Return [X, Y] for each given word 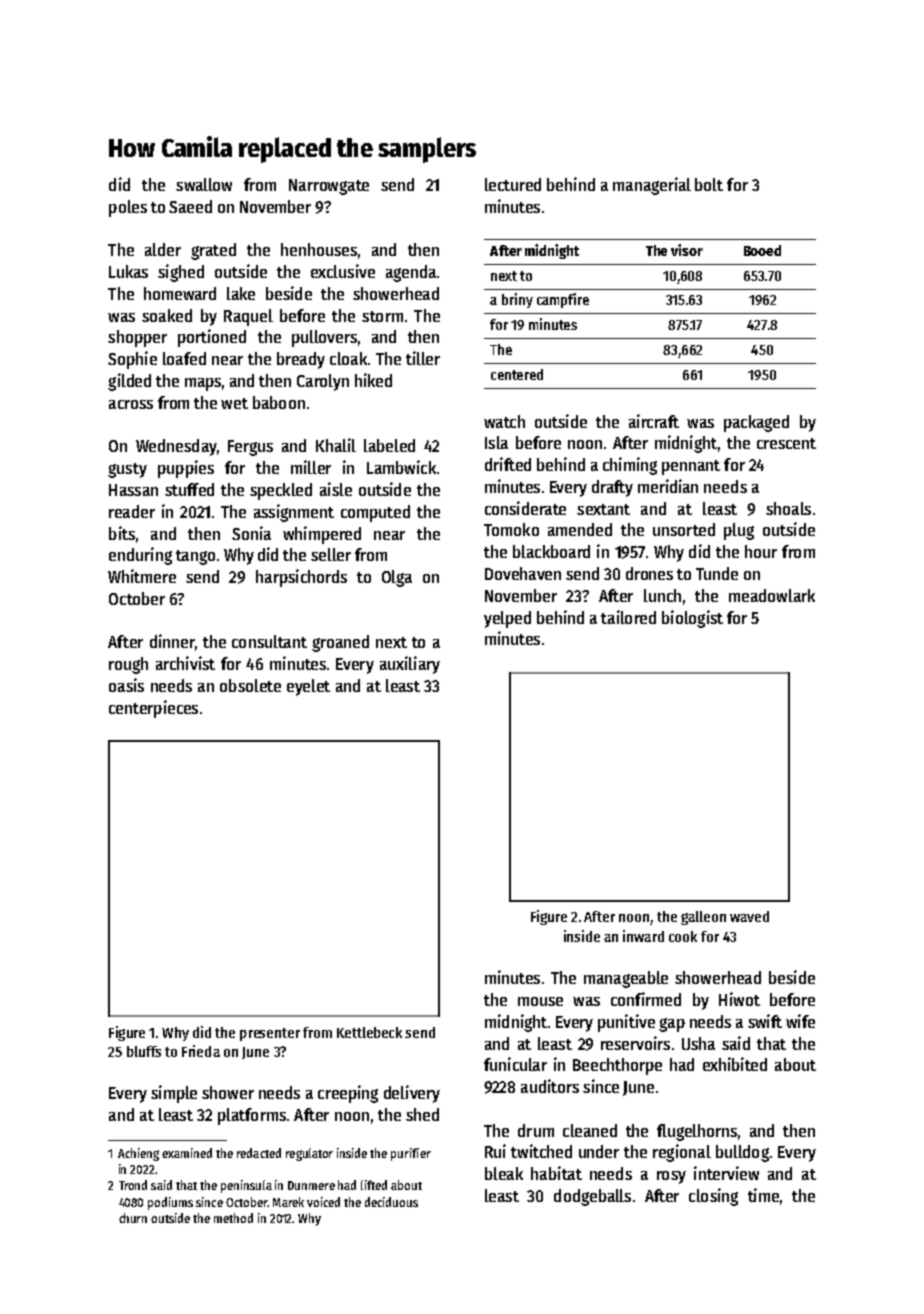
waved [749, 916]
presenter [270, 1034]
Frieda [201, 1051]
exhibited [735, 1064]
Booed [762, 250]
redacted [259, 1153]
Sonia [251, 533]
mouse [540, 1001]
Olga [397, 578]
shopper [137, 338]
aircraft [654, 421]
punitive [626, 1023]
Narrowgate [329, 187]
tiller [423, 358]
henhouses [319, 249]
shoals [788, 508]
